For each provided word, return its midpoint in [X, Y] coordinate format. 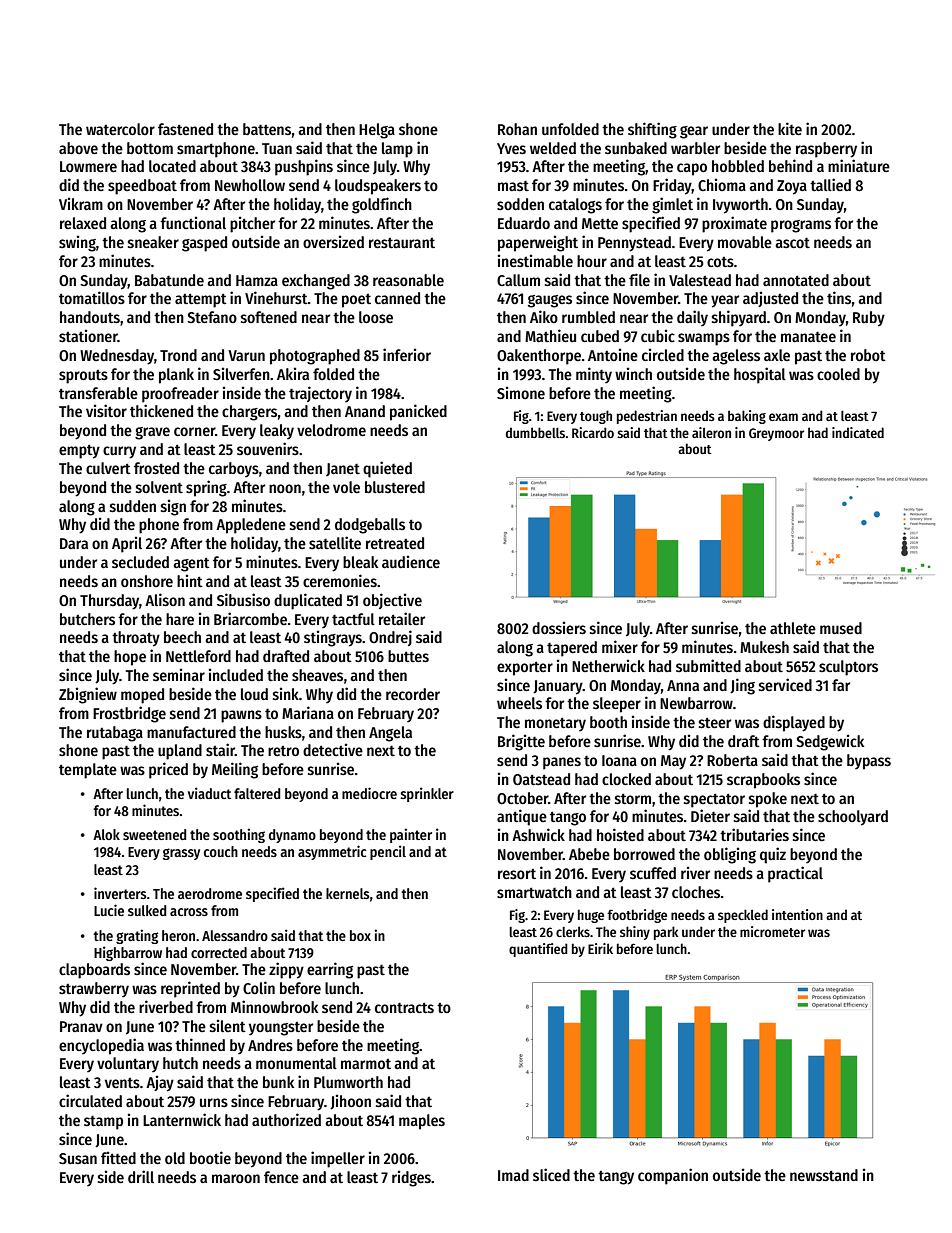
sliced [551, 1174]
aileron [711, 432]
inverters [120, 893]
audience [411, 561]
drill [141, 1176]
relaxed [83, 223]
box [360, 935]
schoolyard [853, 818]
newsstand [824, 1175]
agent [191, 564]
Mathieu [550, 335]
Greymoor [776, 434]
